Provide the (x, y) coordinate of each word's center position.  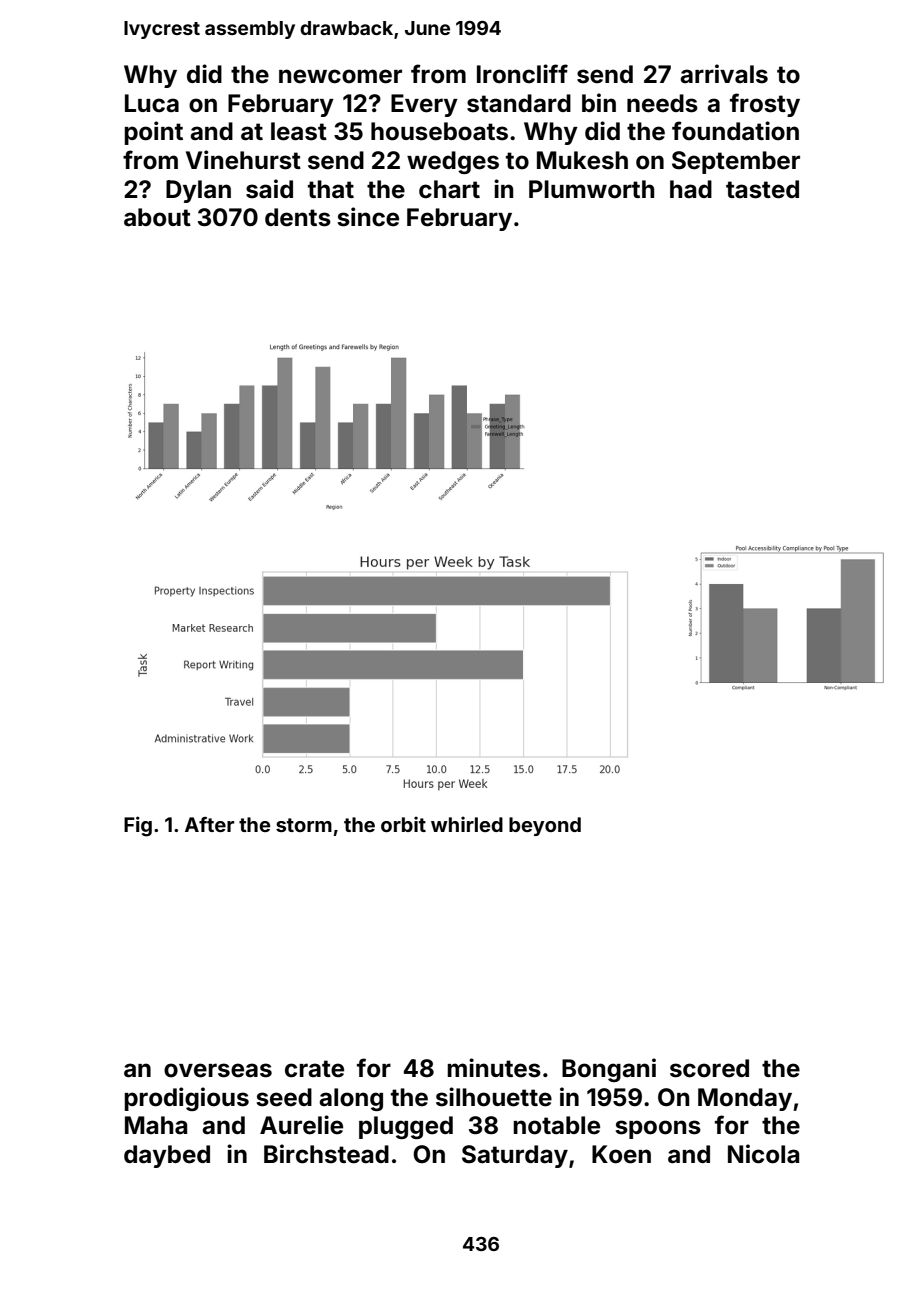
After (209, 824)
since (368, 217)
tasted (762, 189)
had (691, 189)
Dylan (198, 191)
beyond (545, 826)
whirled (467, 824)
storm (304, 825)
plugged (406, 1127)
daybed (167, 1156)
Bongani (609, 1070)
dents (298, 217)
